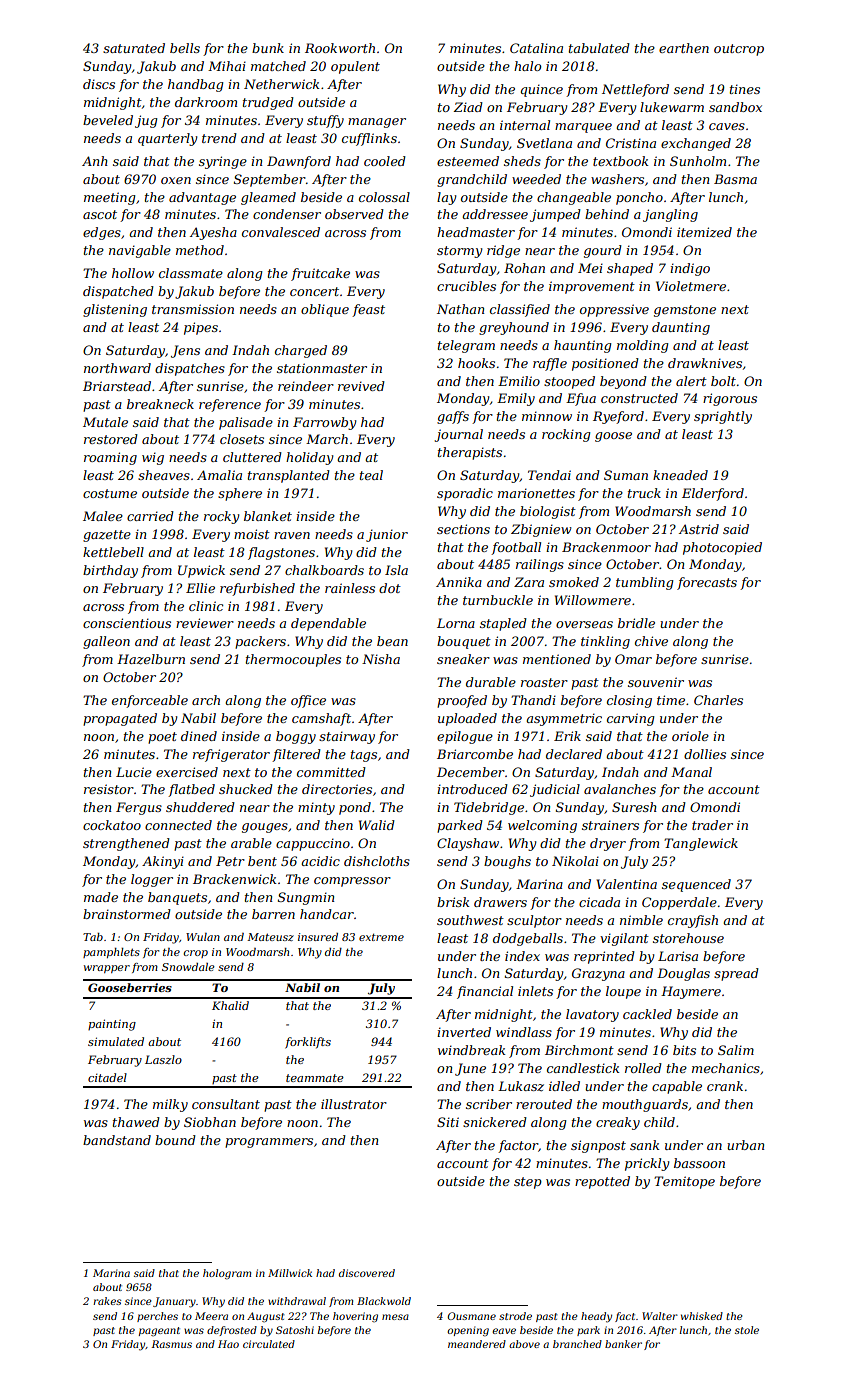  Describe the element at coordinates (281, 232) in the screenshot. I see `convalesced` at that location.
